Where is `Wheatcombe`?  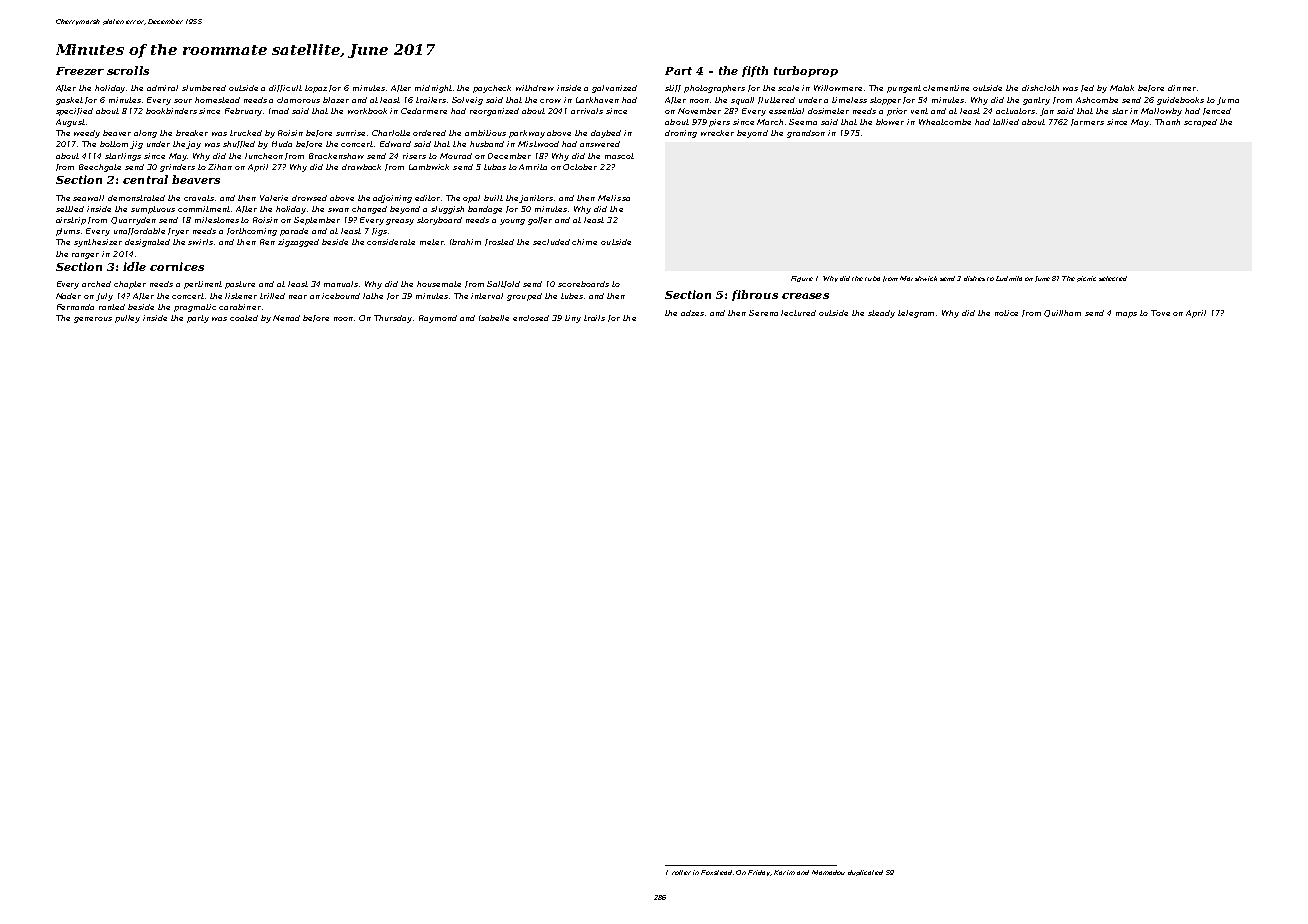
Wheatcombe is located at coordinates (945, 122).
